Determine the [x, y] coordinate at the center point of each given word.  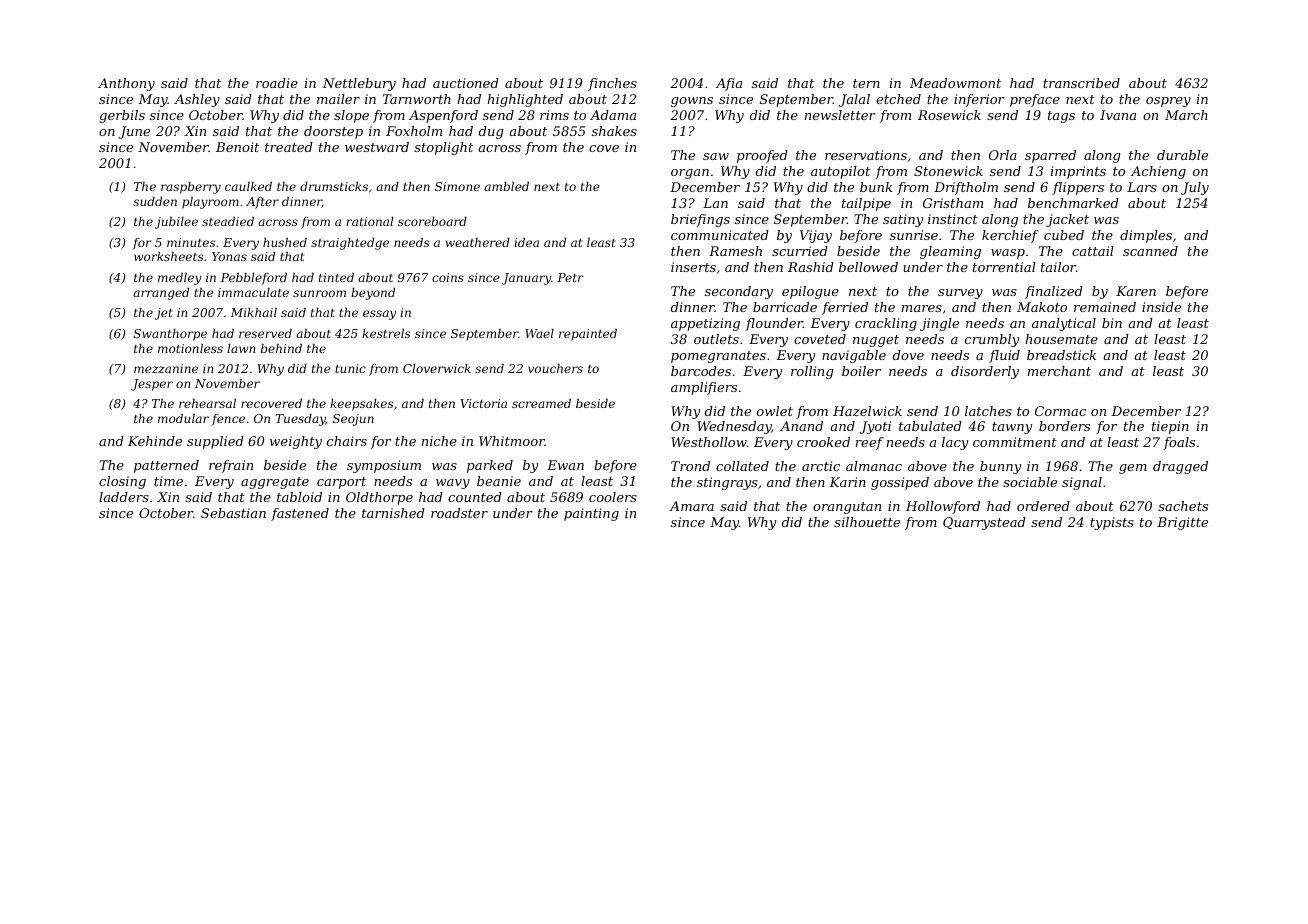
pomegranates [718, 357]
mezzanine [166, 368]
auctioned [466, 83]
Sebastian [233, 513]
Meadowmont [955, 83]
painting [591, 514]
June [134, 132]
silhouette [867, 522]
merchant [1059, 371]
